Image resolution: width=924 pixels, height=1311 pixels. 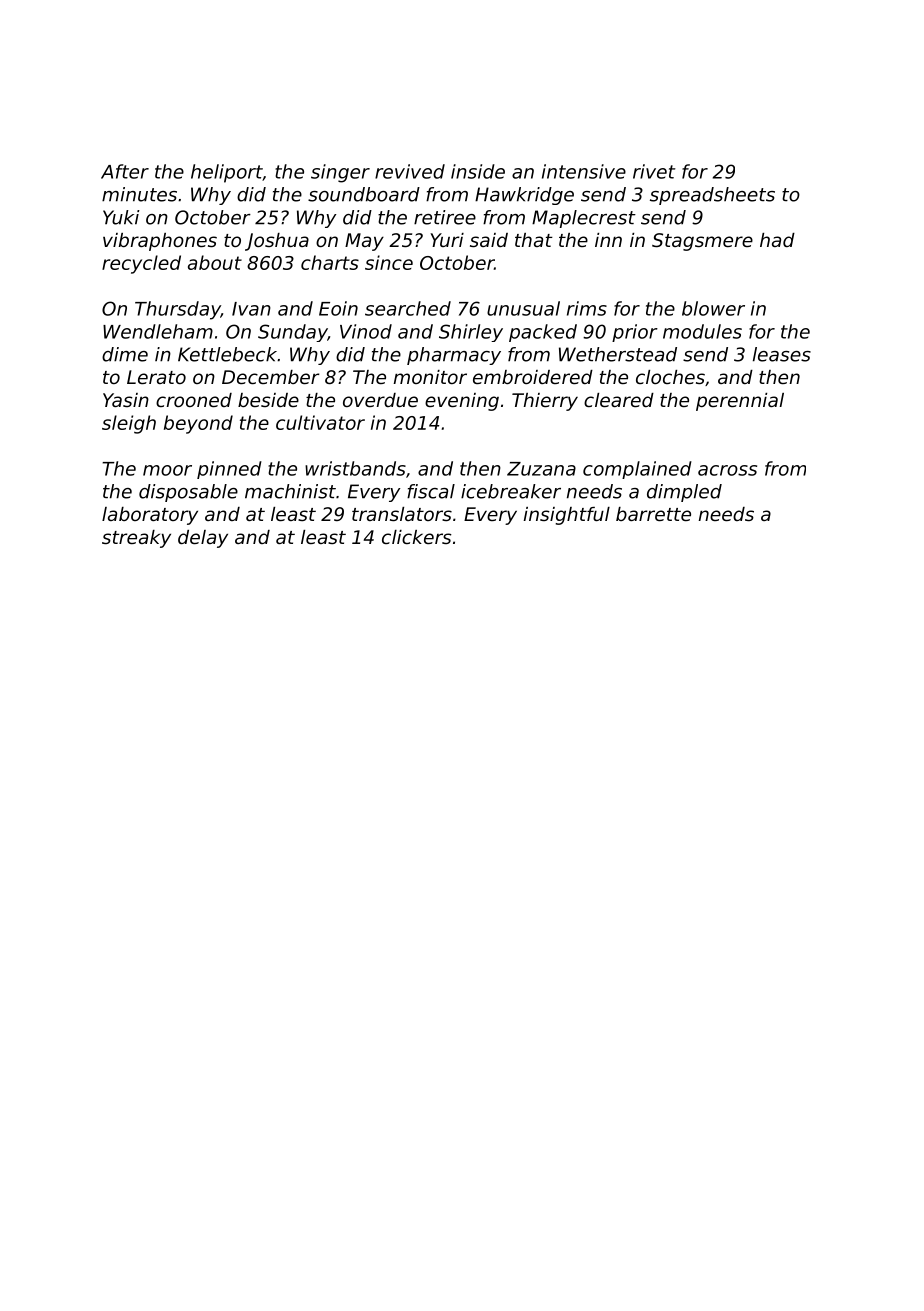 What do you see at coordinates (355, 468) in the screenshot?
I see `wristbands` at bounding box center [355, 468].
